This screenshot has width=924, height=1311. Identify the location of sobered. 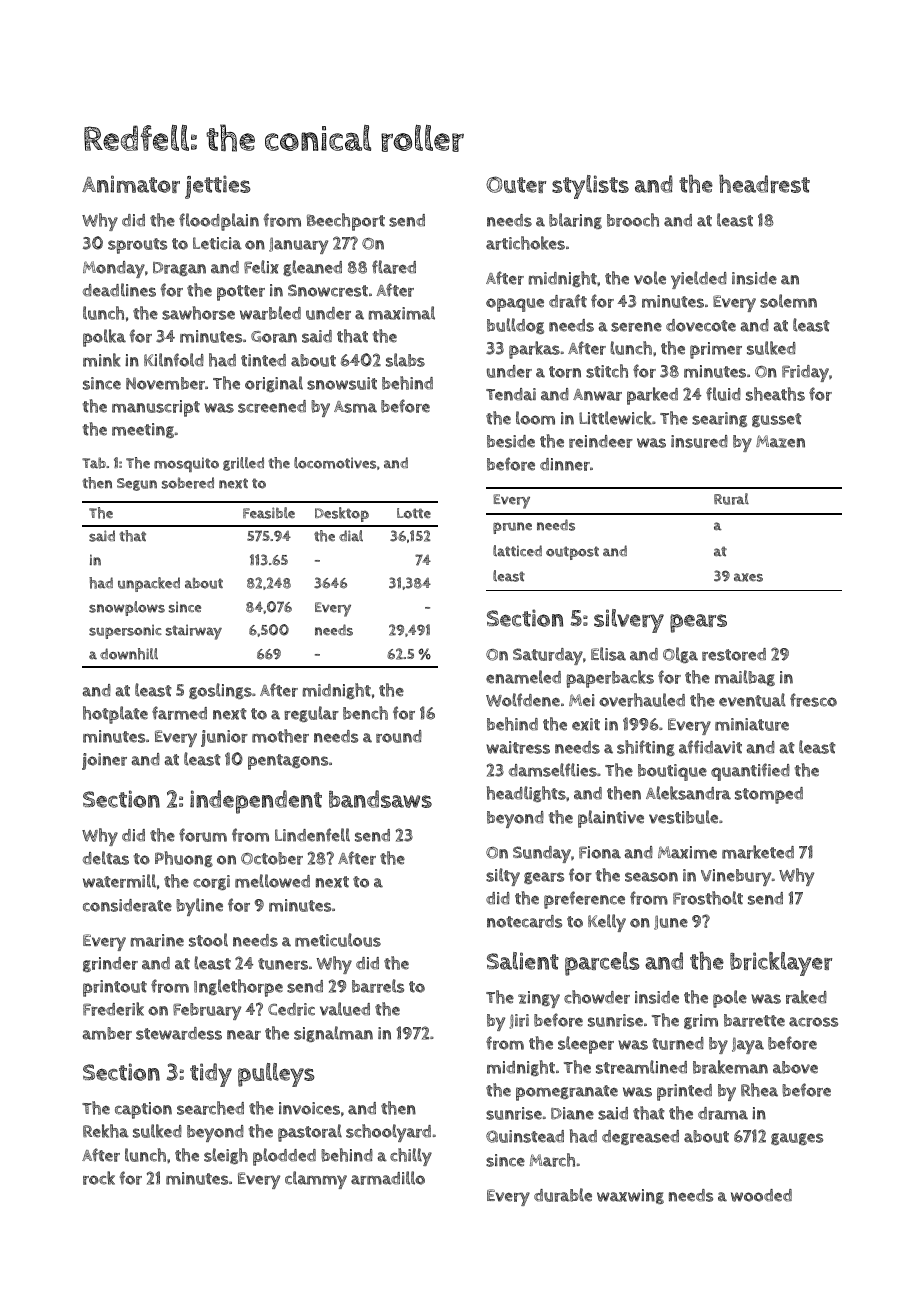
(188, 483).
